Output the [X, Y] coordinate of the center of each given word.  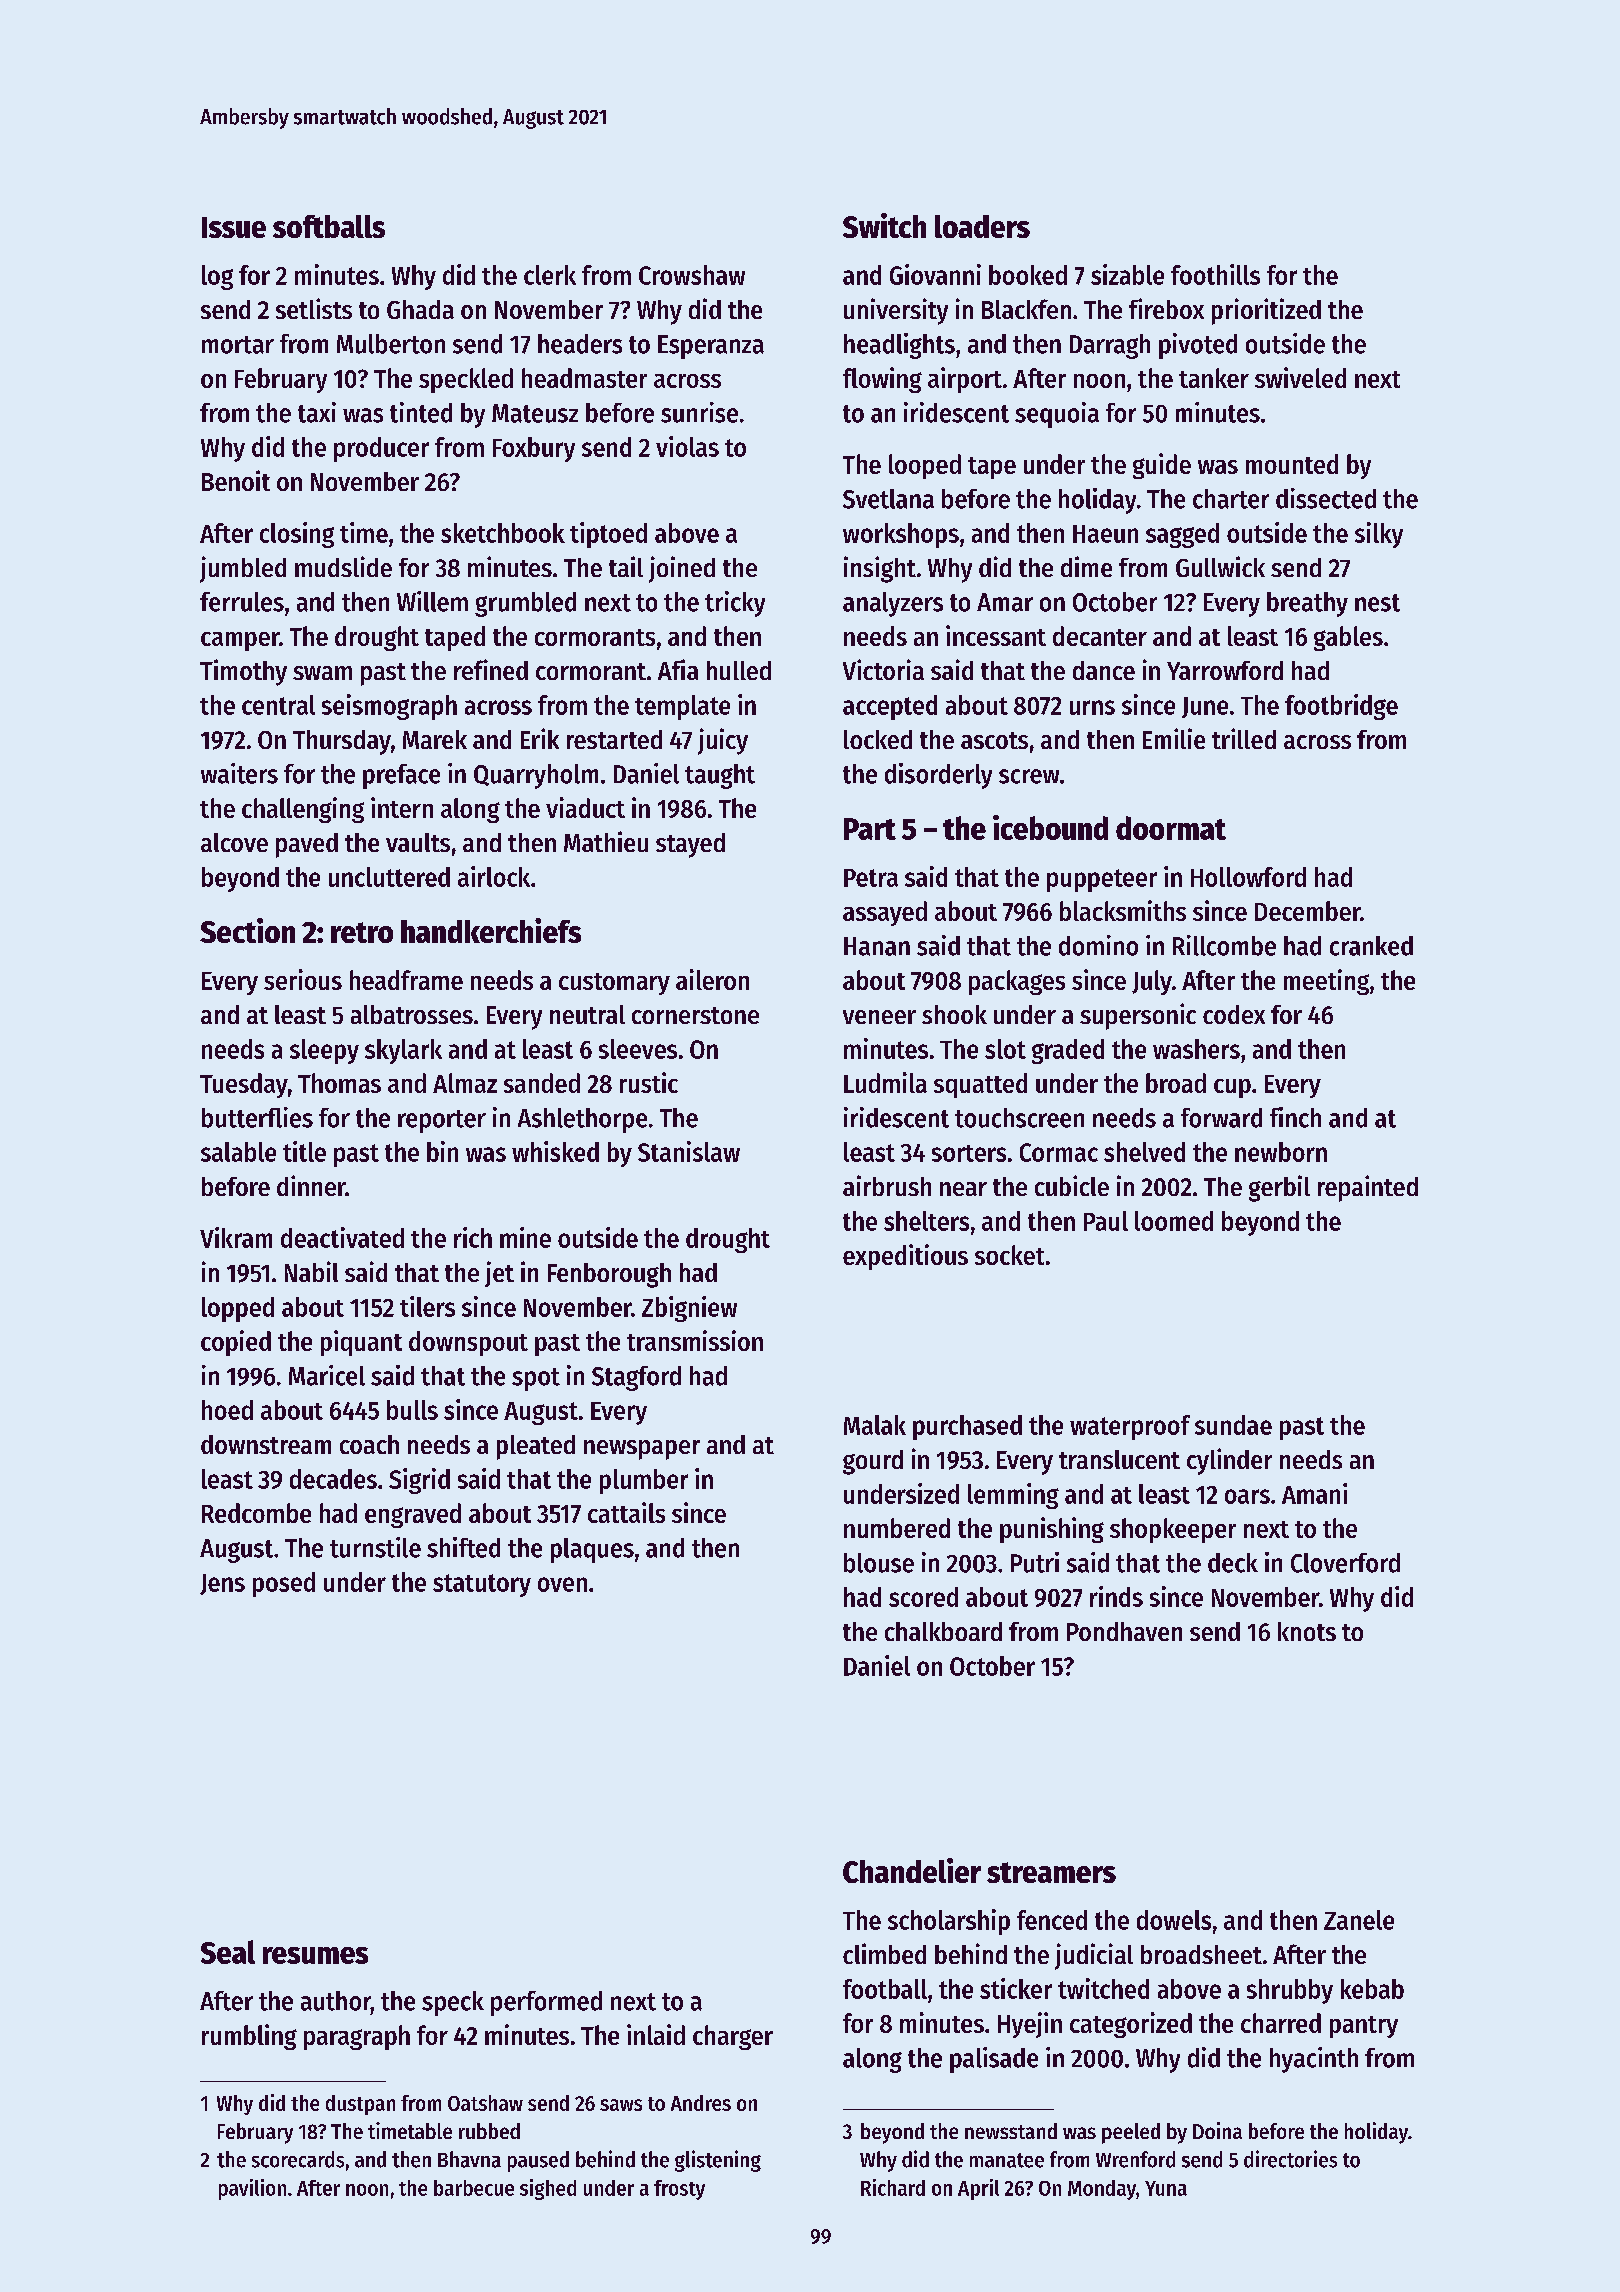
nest [1377, 603]
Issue [234, 227]
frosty [679, 2190]
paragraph [357, 2037]
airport [965, 380]
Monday [1102, 2190]
